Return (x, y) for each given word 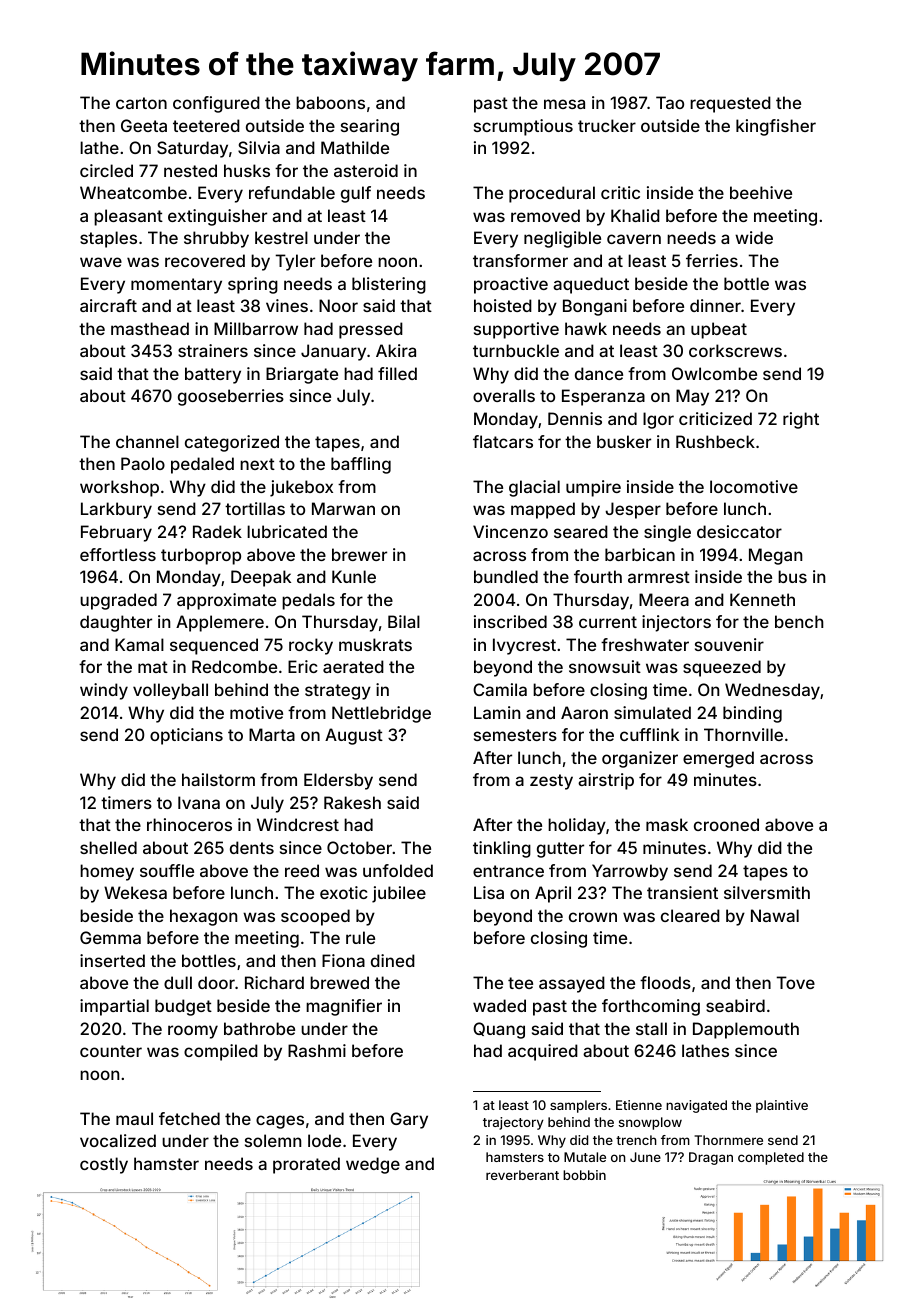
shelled (108, 847)
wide (754, 237)
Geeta (144, 125)
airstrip (606, 781)
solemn (273, 1140)
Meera (664, 599)
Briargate (302, 375)
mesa (564, 104)
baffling (361, 465)
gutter (560, 850)
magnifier (344, 1007)
